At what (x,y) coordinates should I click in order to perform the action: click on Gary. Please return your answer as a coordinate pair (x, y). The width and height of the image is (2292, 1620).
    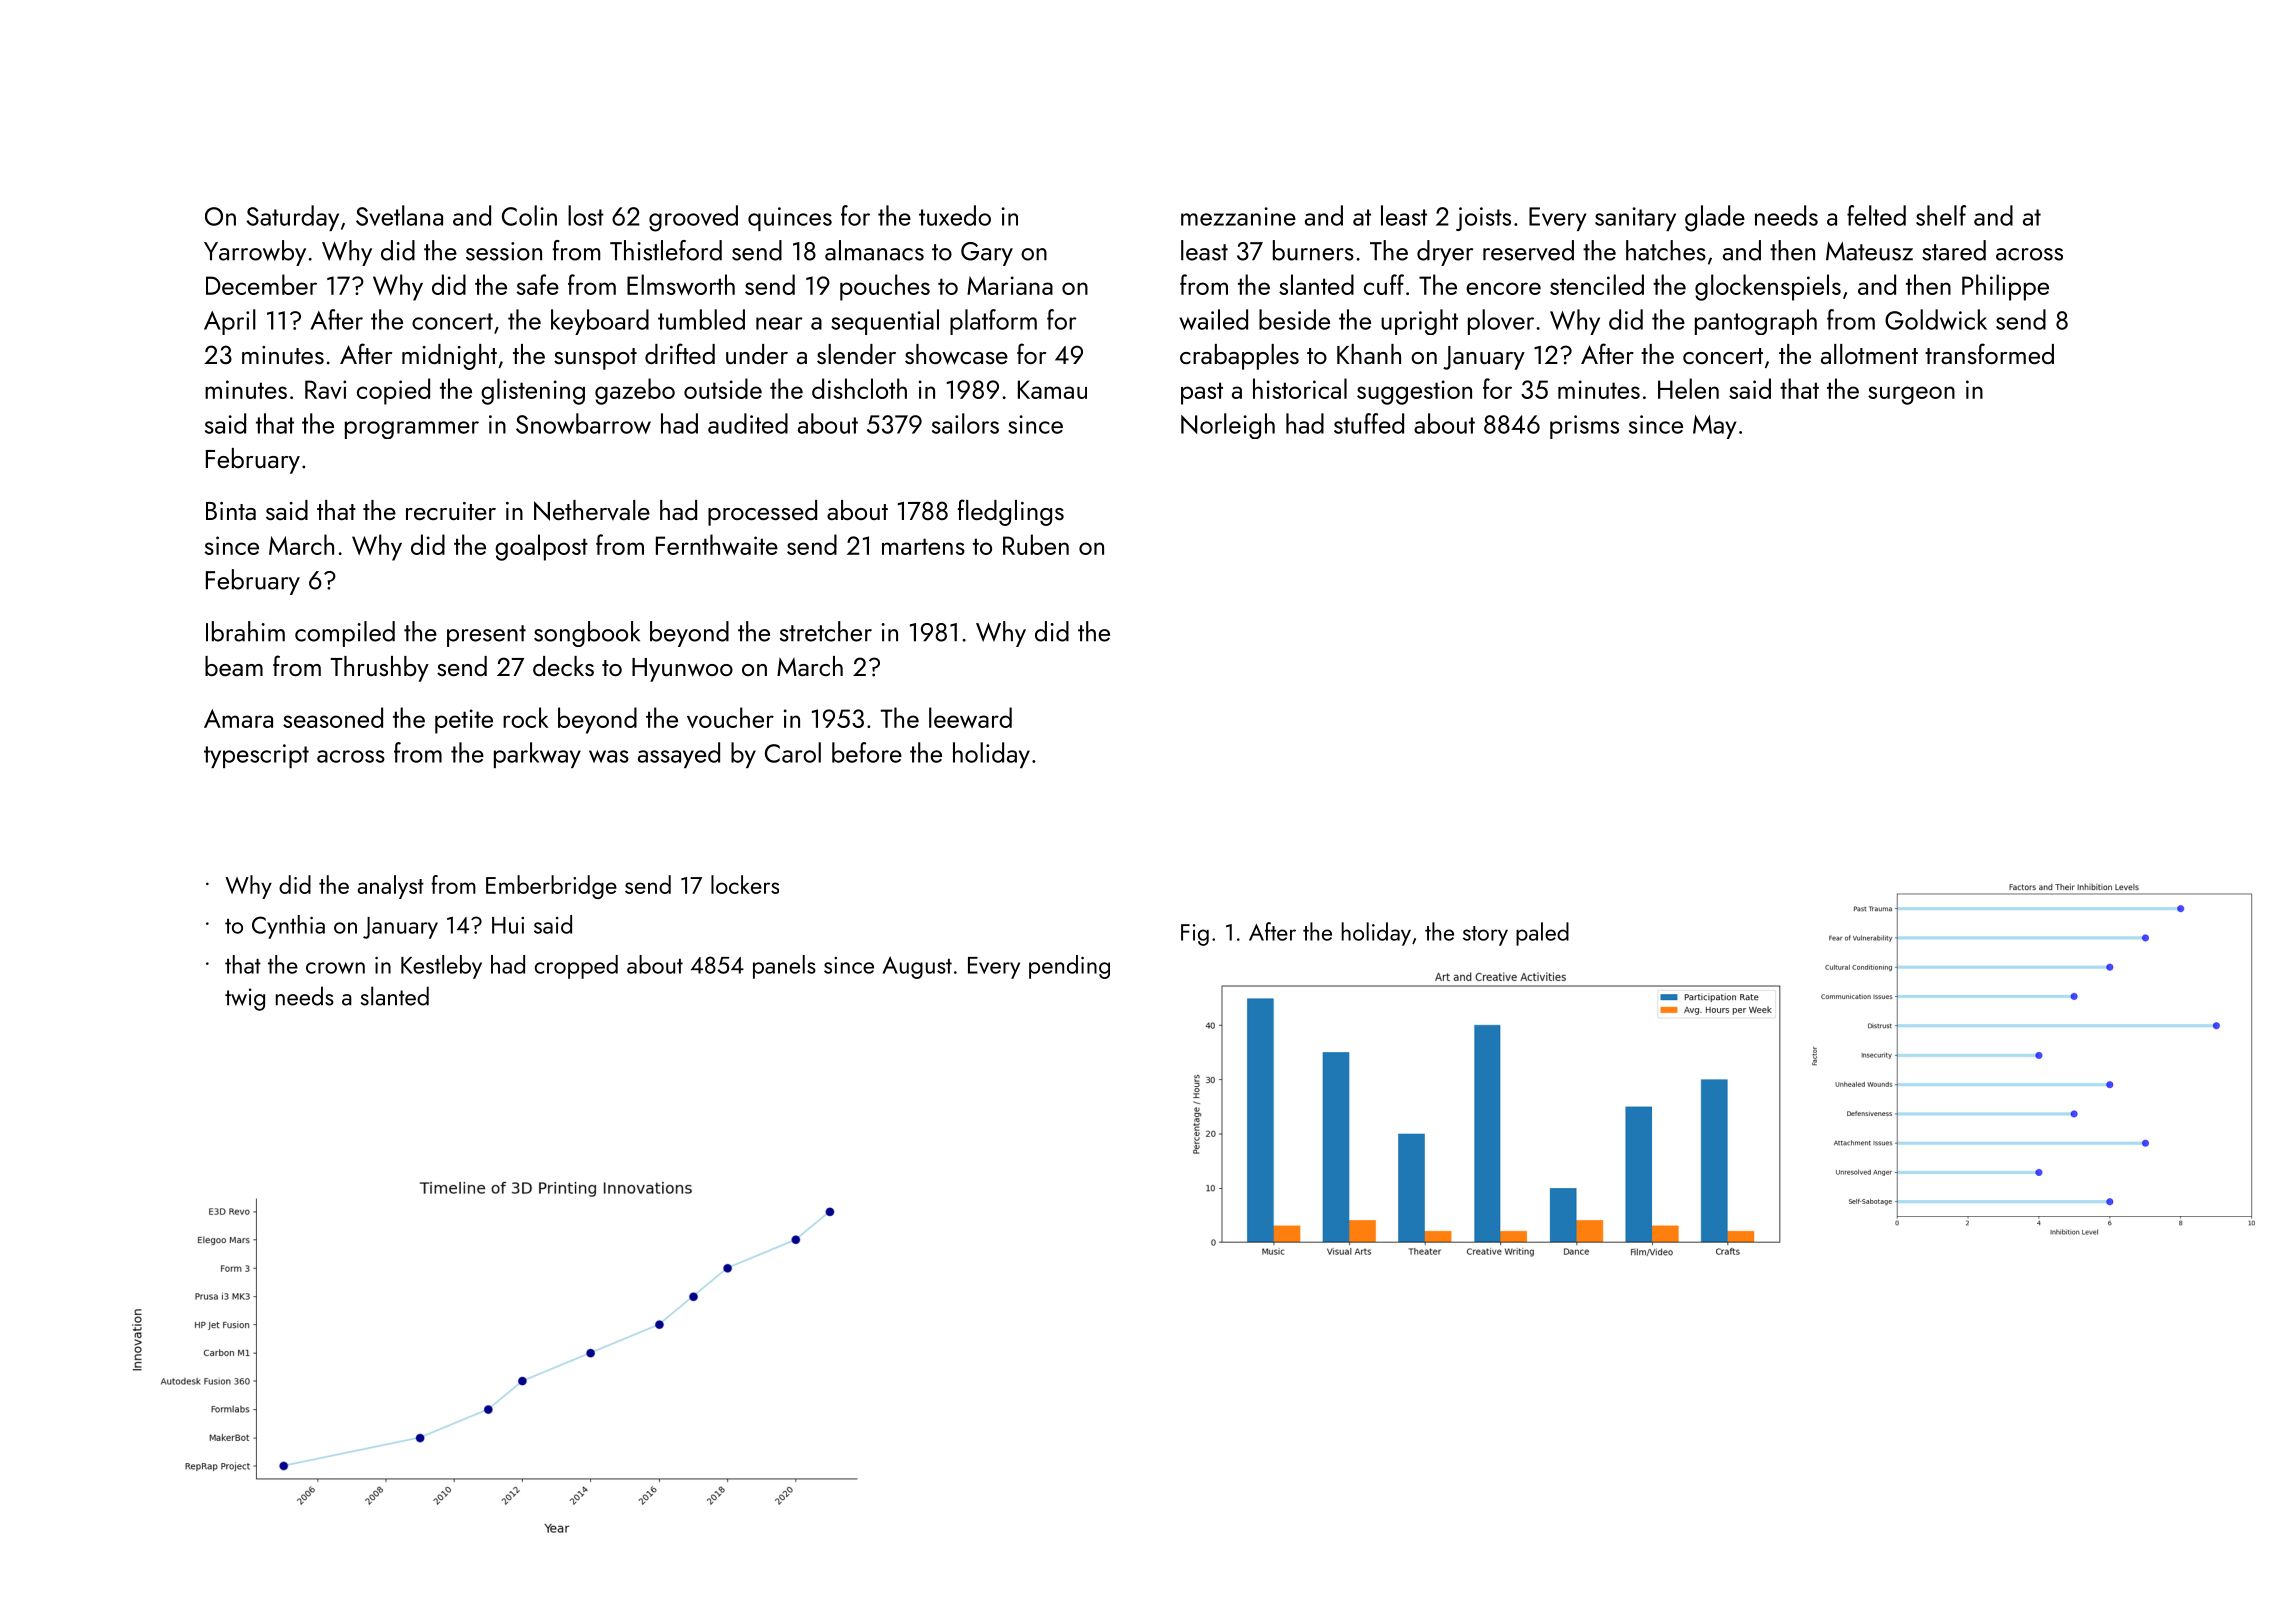
    Looking at the image, I should click on (987, 254).
